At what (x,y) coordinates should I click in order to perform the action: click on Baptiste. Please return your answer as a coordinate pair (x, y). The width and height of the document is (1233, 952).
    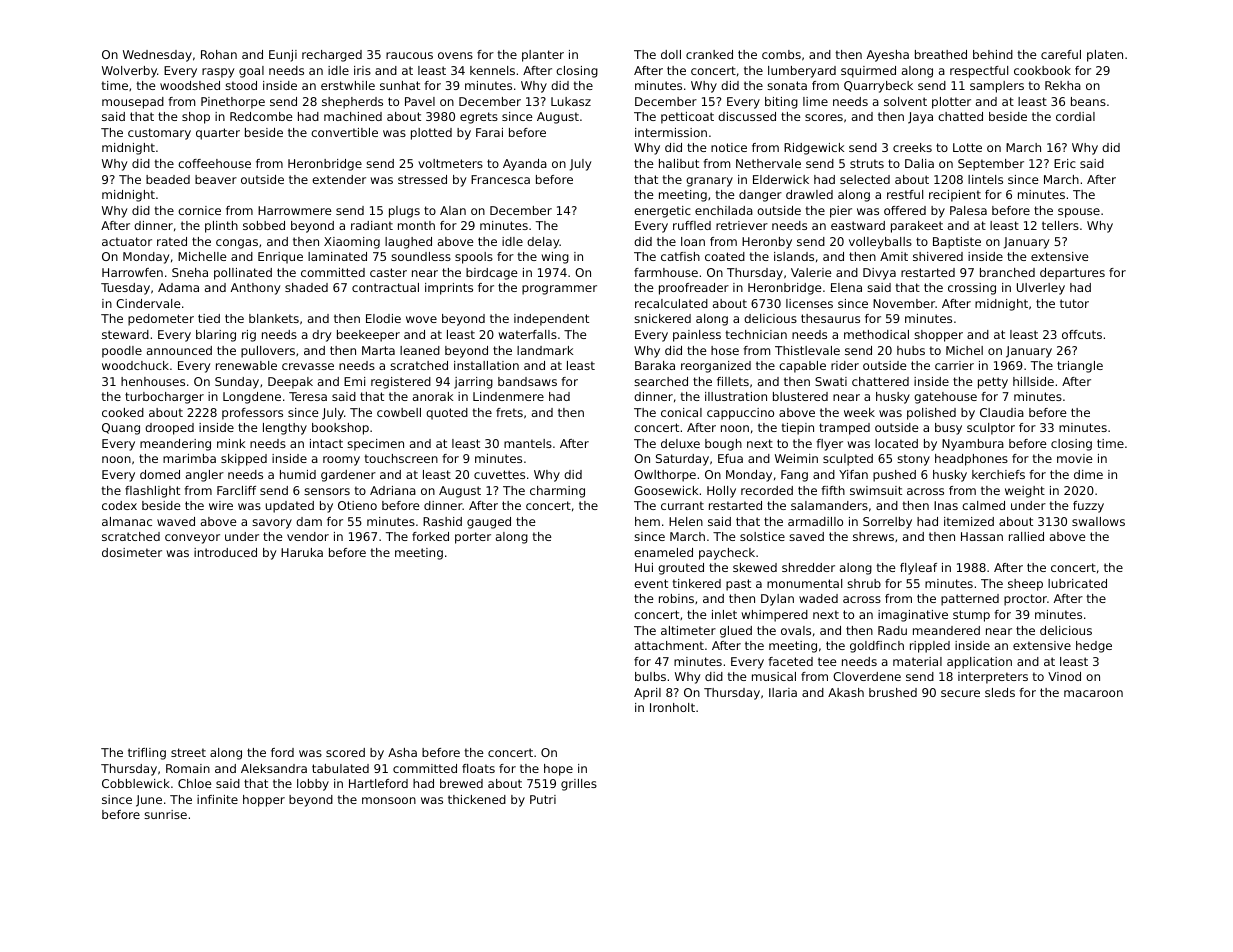
    Looking at the image, I should click on (957, 243).
